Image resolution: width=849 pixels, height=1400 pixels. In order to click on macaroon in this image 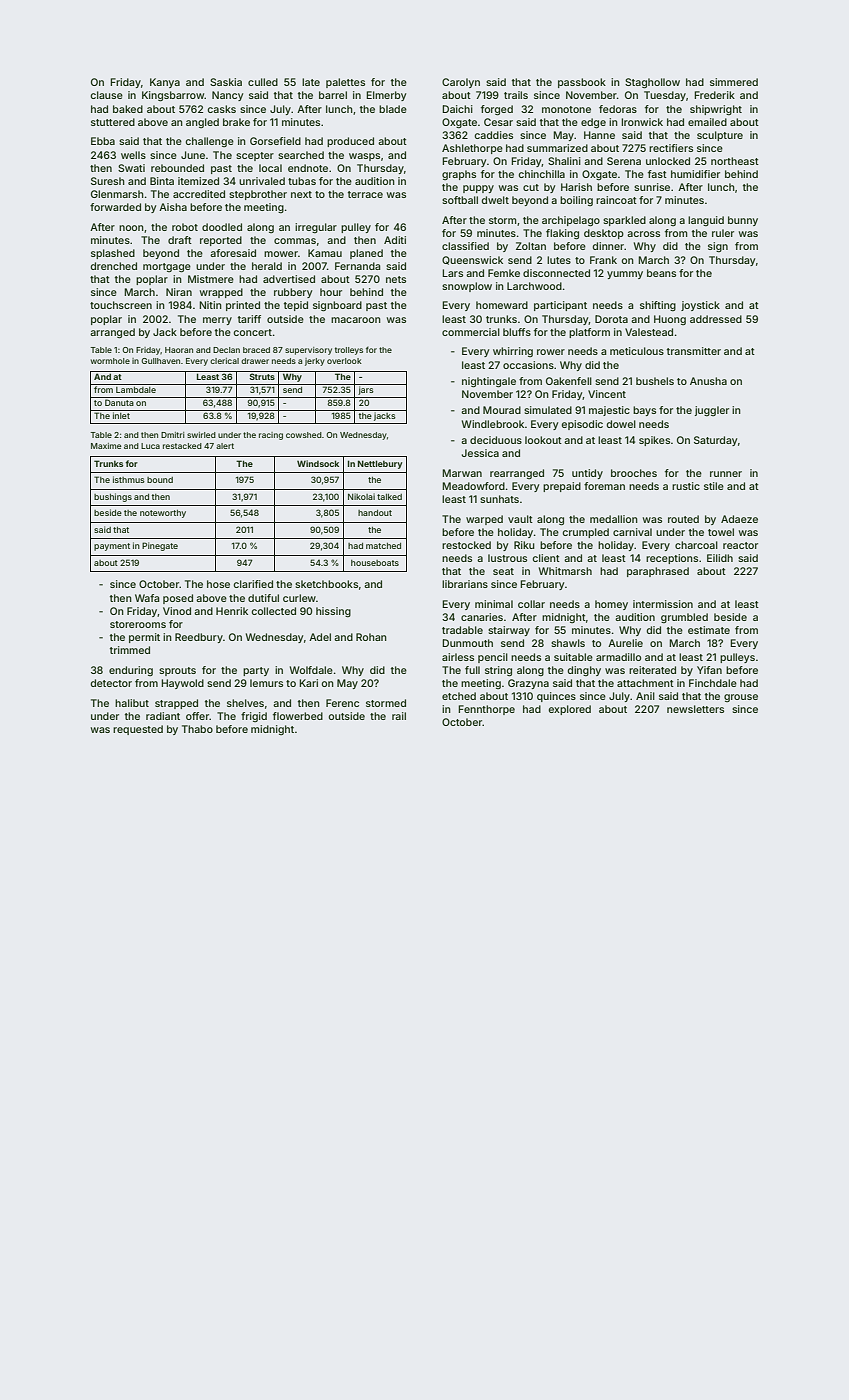, I will do `click(356, 320)`.
